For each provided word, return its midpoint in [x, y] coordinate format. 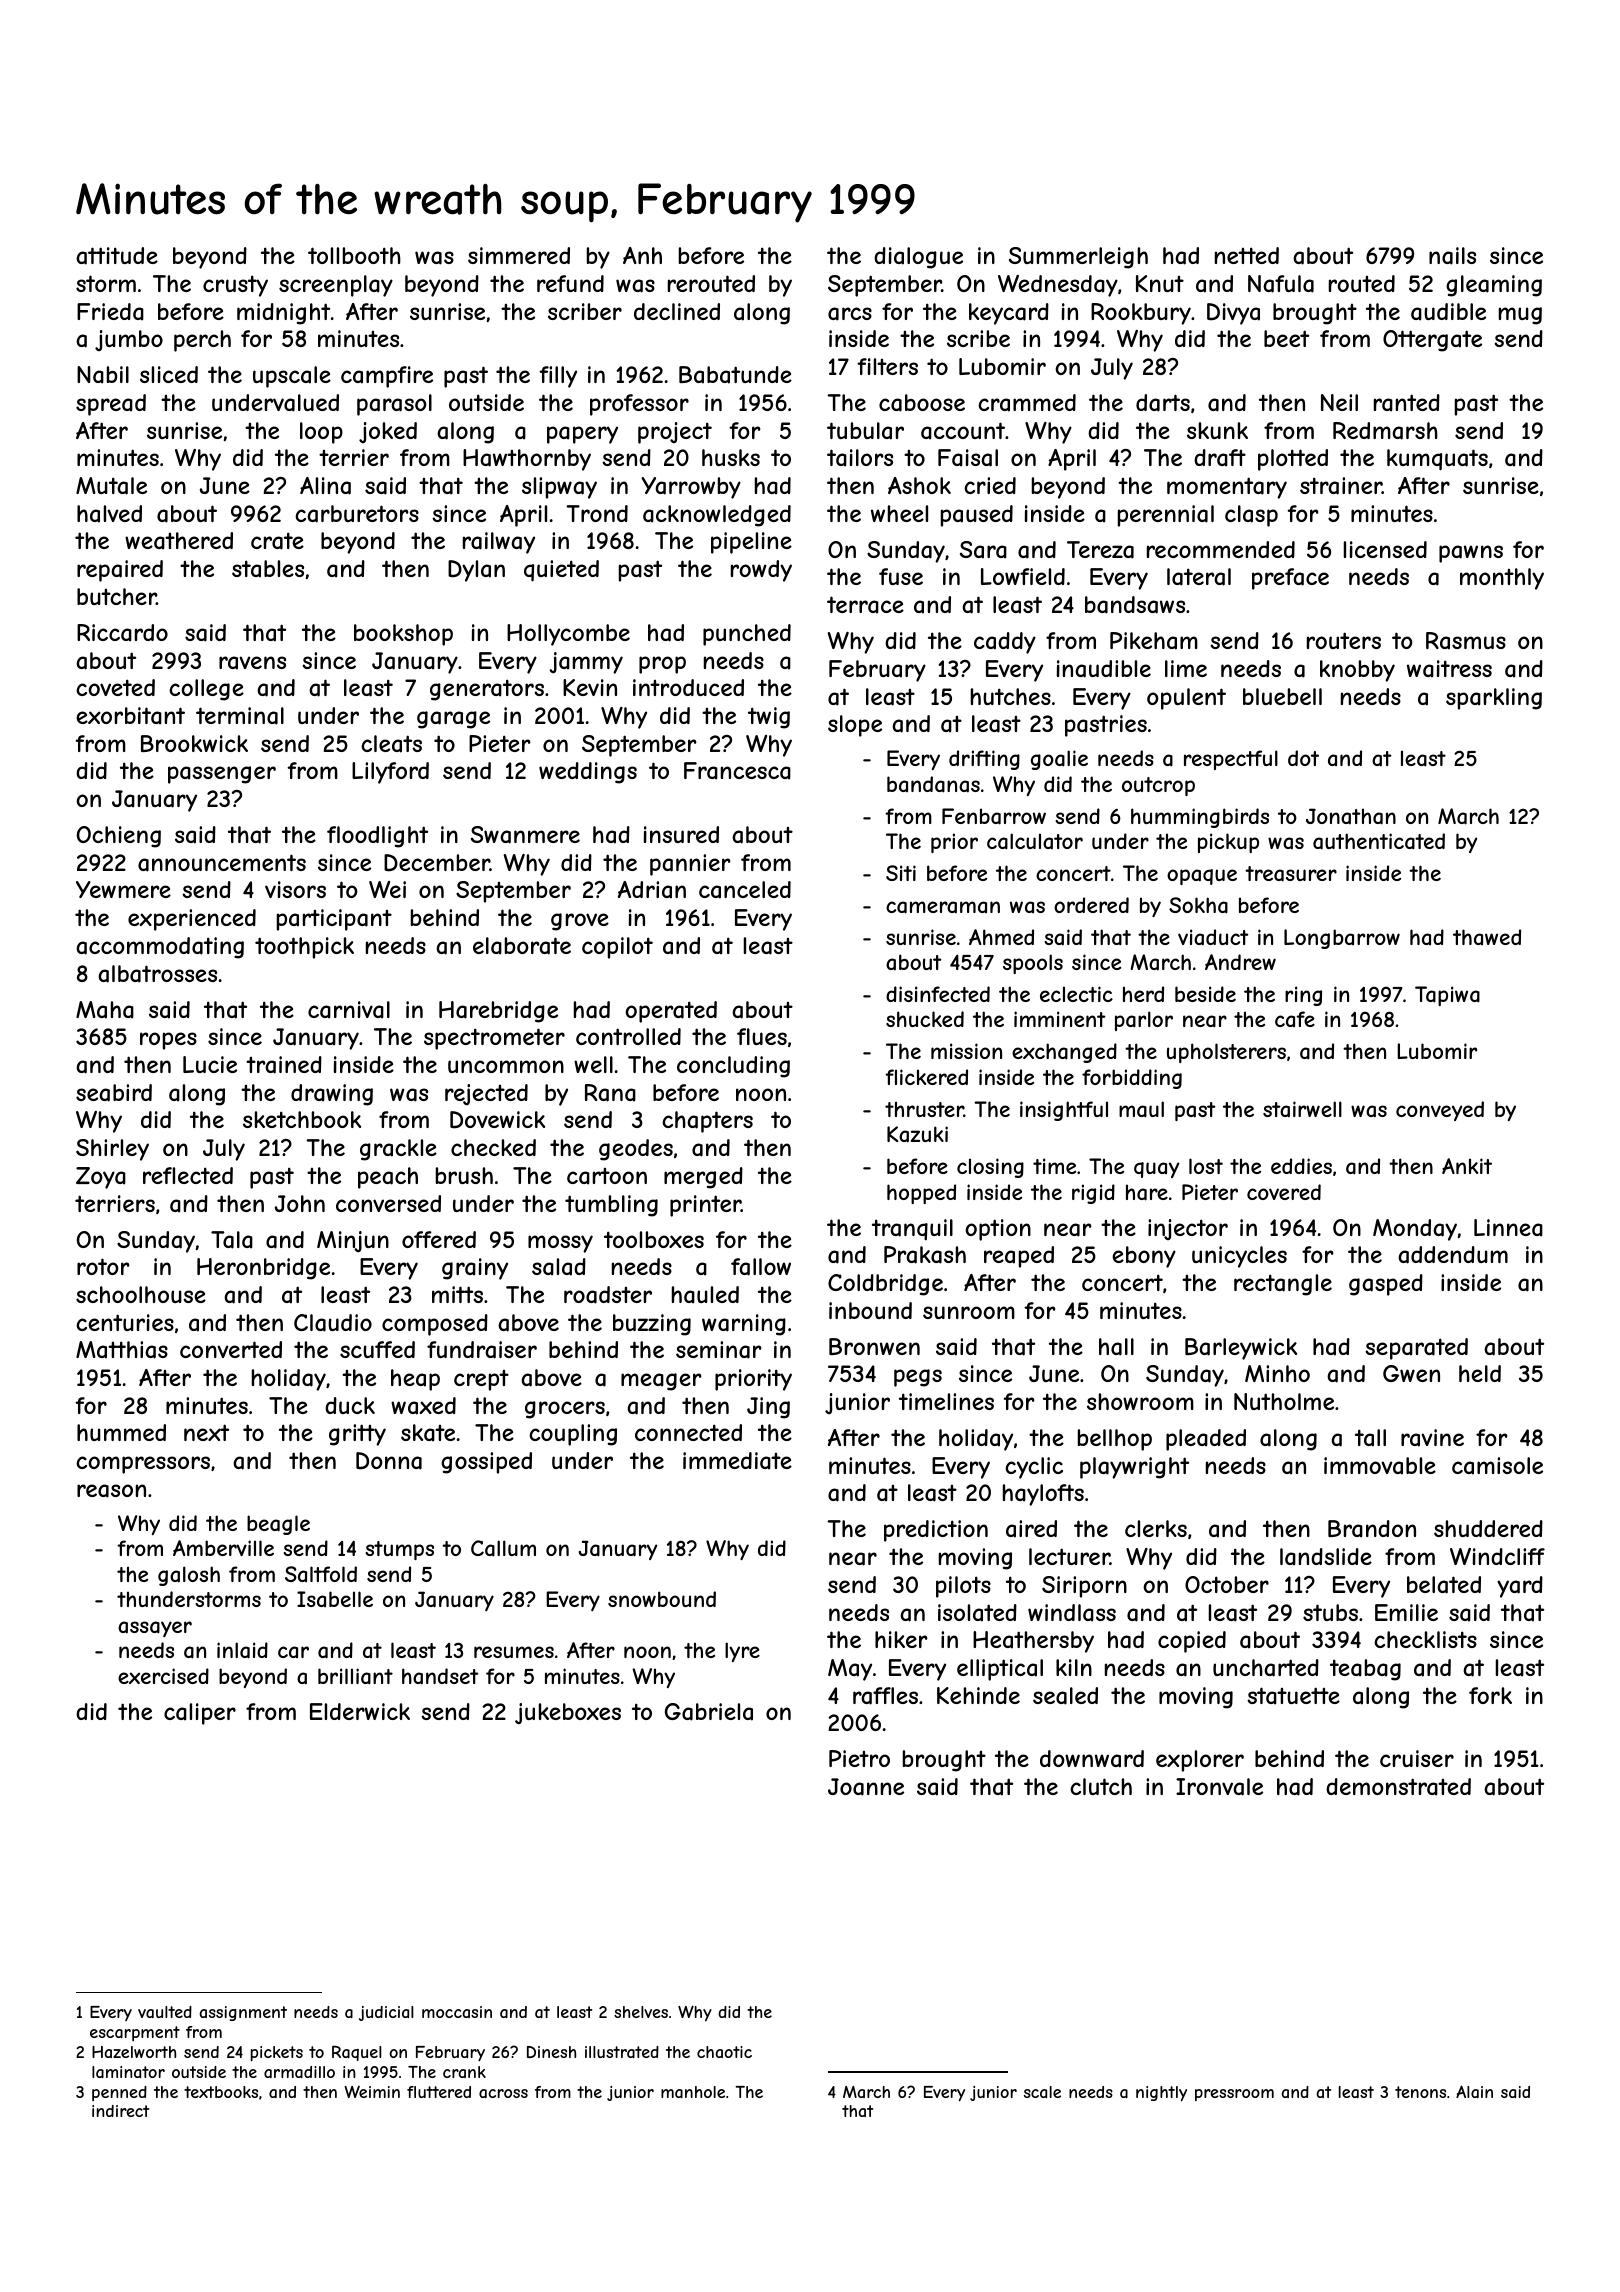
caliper [200, 1714]
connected [688, 1432]
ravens [252, 663]
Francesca [737, 771]
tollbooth [354, 255]
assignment [243, 2013]
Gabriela [709, 1712]
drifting [984, 760]
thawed [1487, 937]
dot [1303, 758]
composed [435, 1325]
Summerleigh [1078, 258]
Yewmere [123, 889]
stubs [1330, 1612]
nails [1452, 256]
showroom [1140, 1401]
